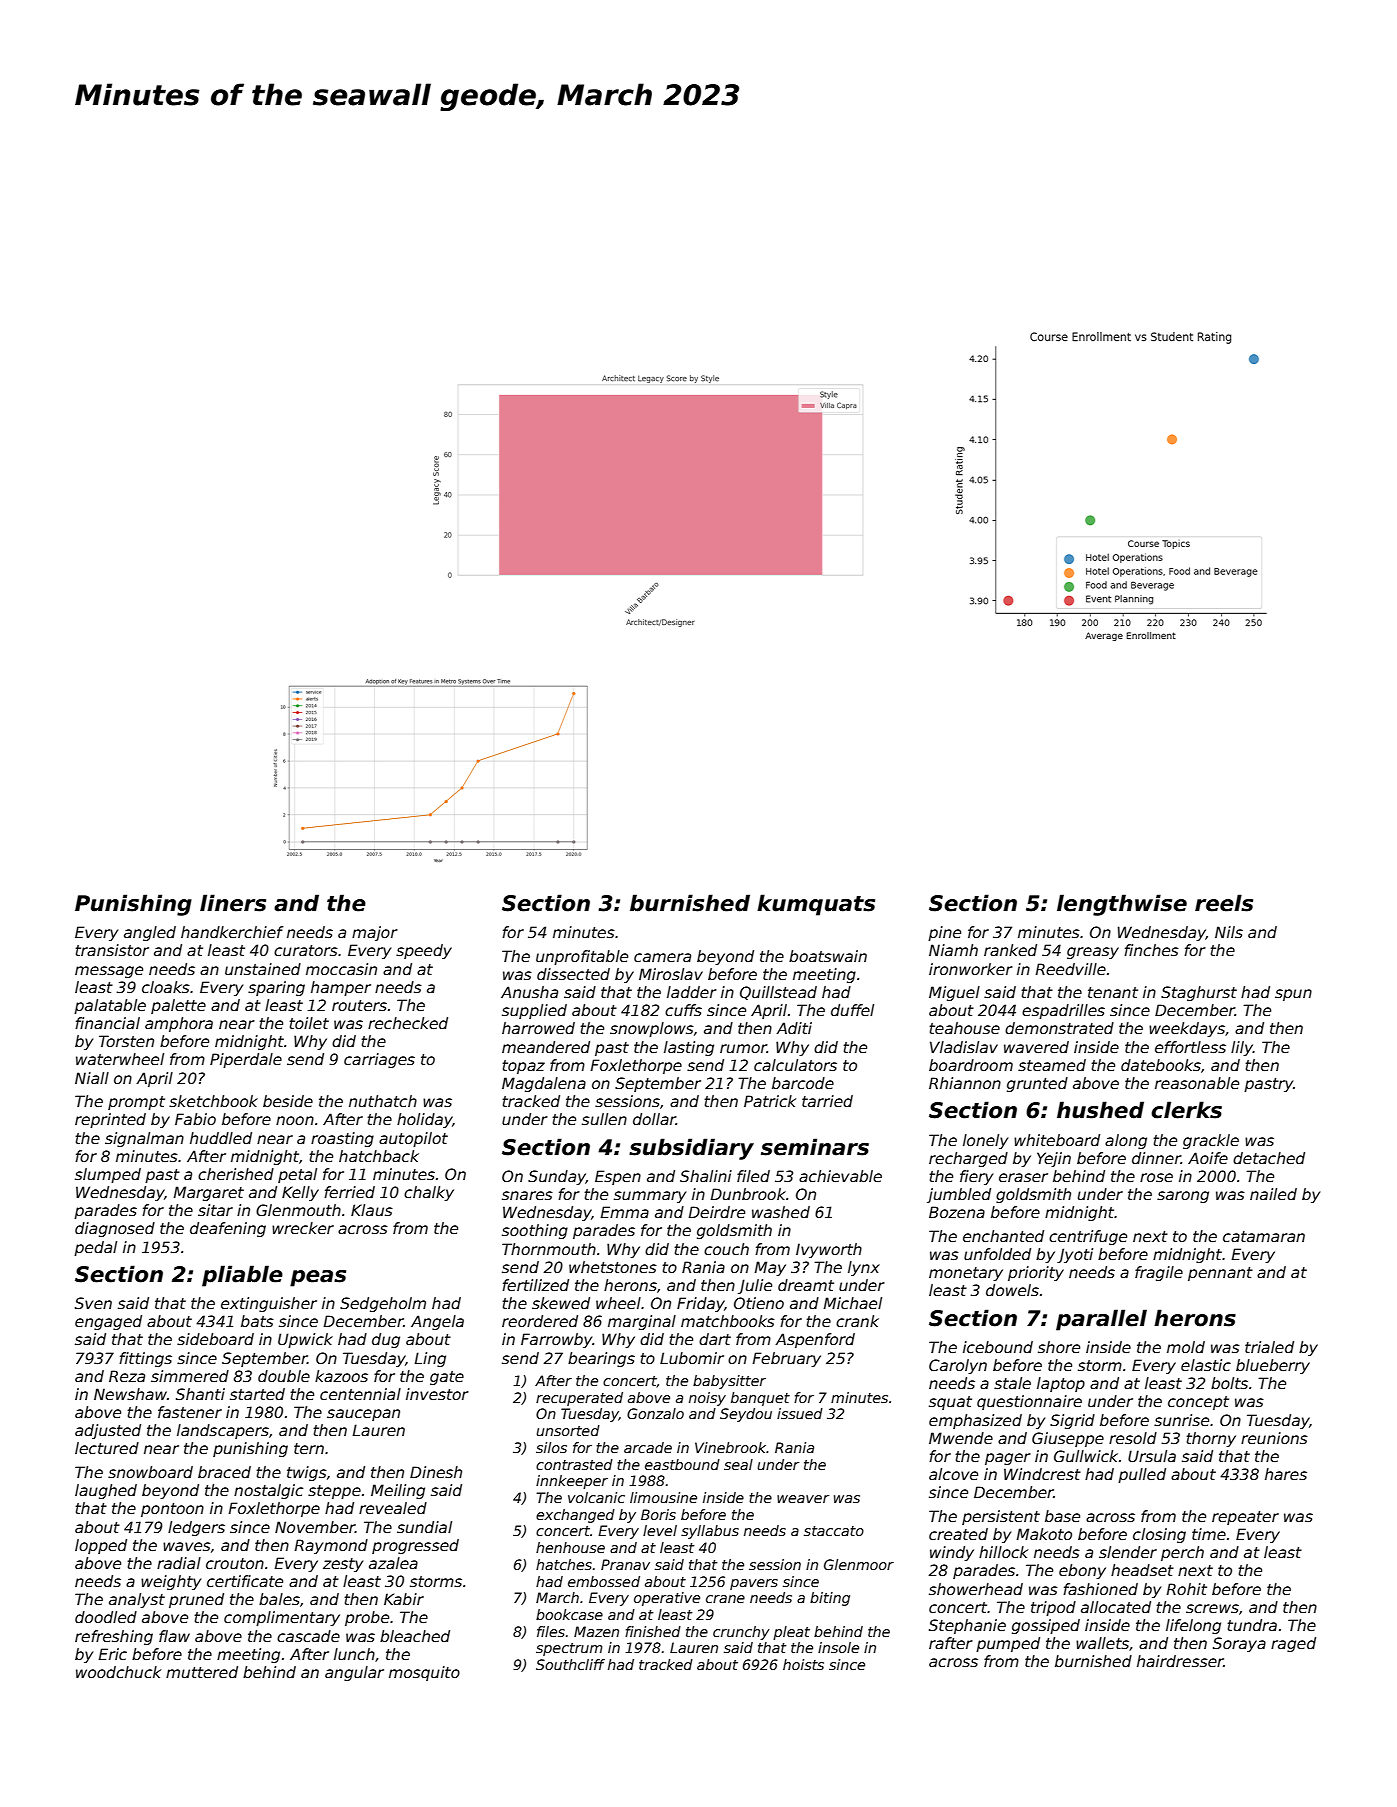 The height and width of the image is (1807, 1397). I want to click on Espen, so click(618, 1177).
